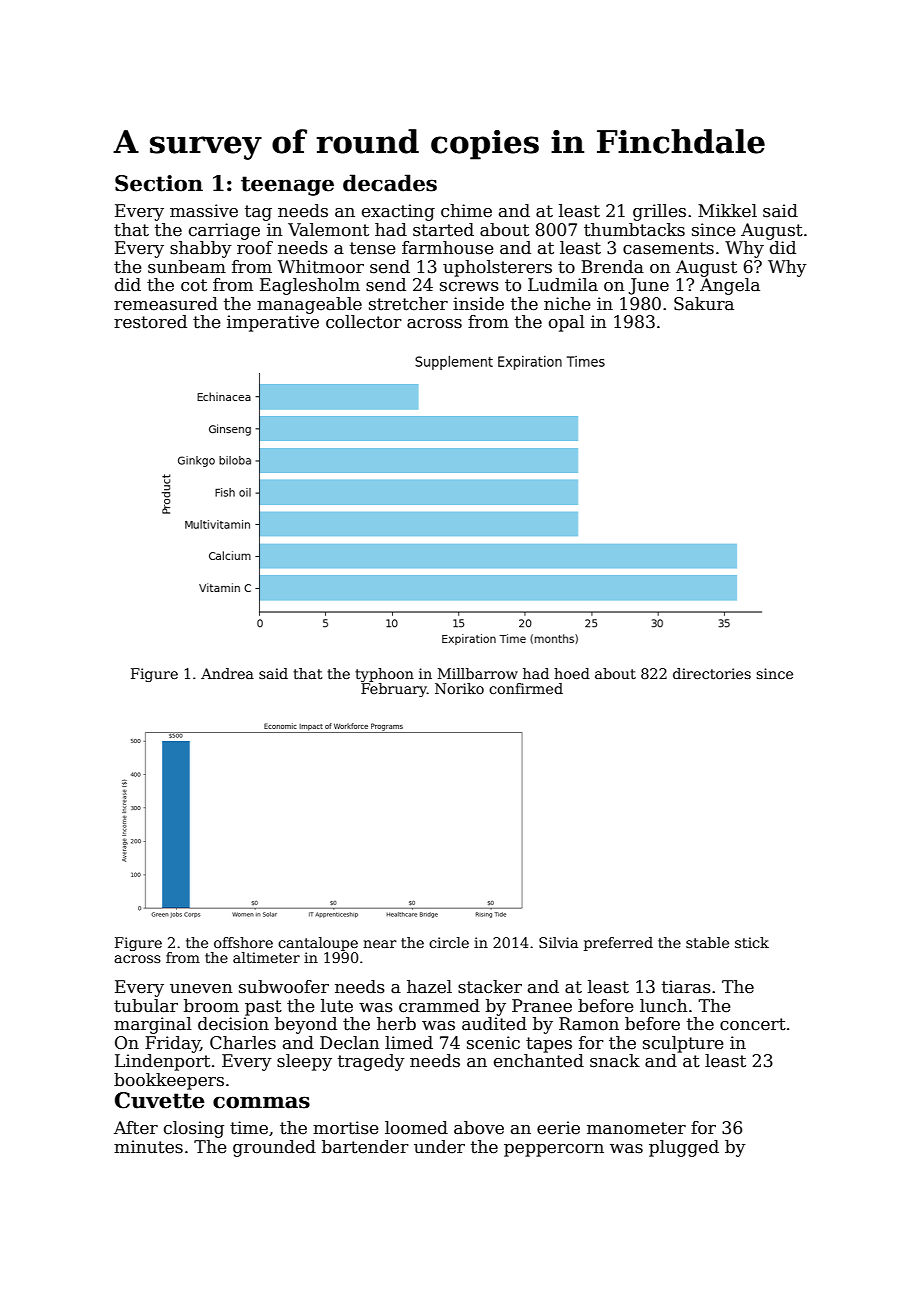  I want to click on Andrea, so click(227, 673).
